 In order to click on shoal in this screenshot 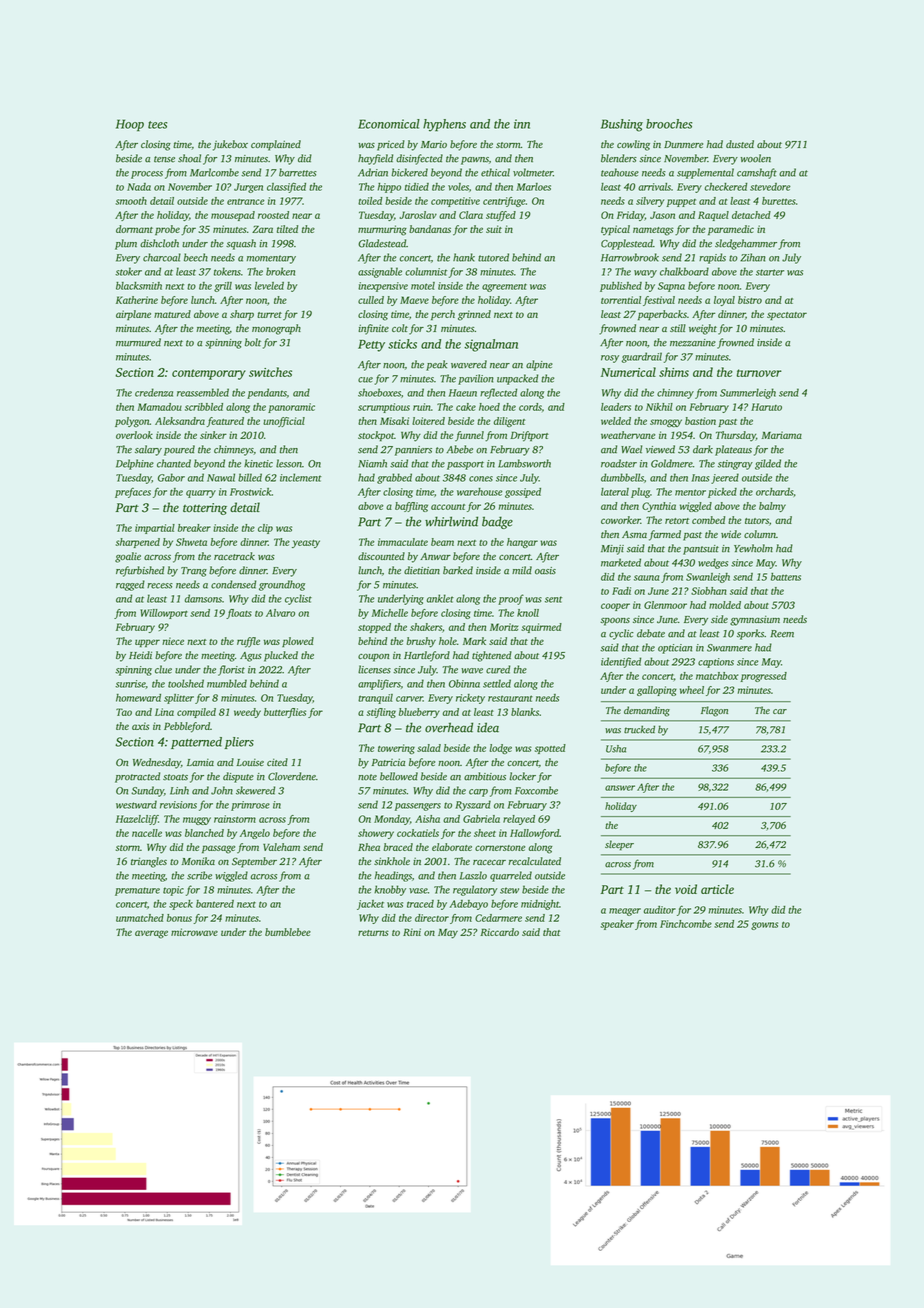, I will do `click(189, 158)`.
